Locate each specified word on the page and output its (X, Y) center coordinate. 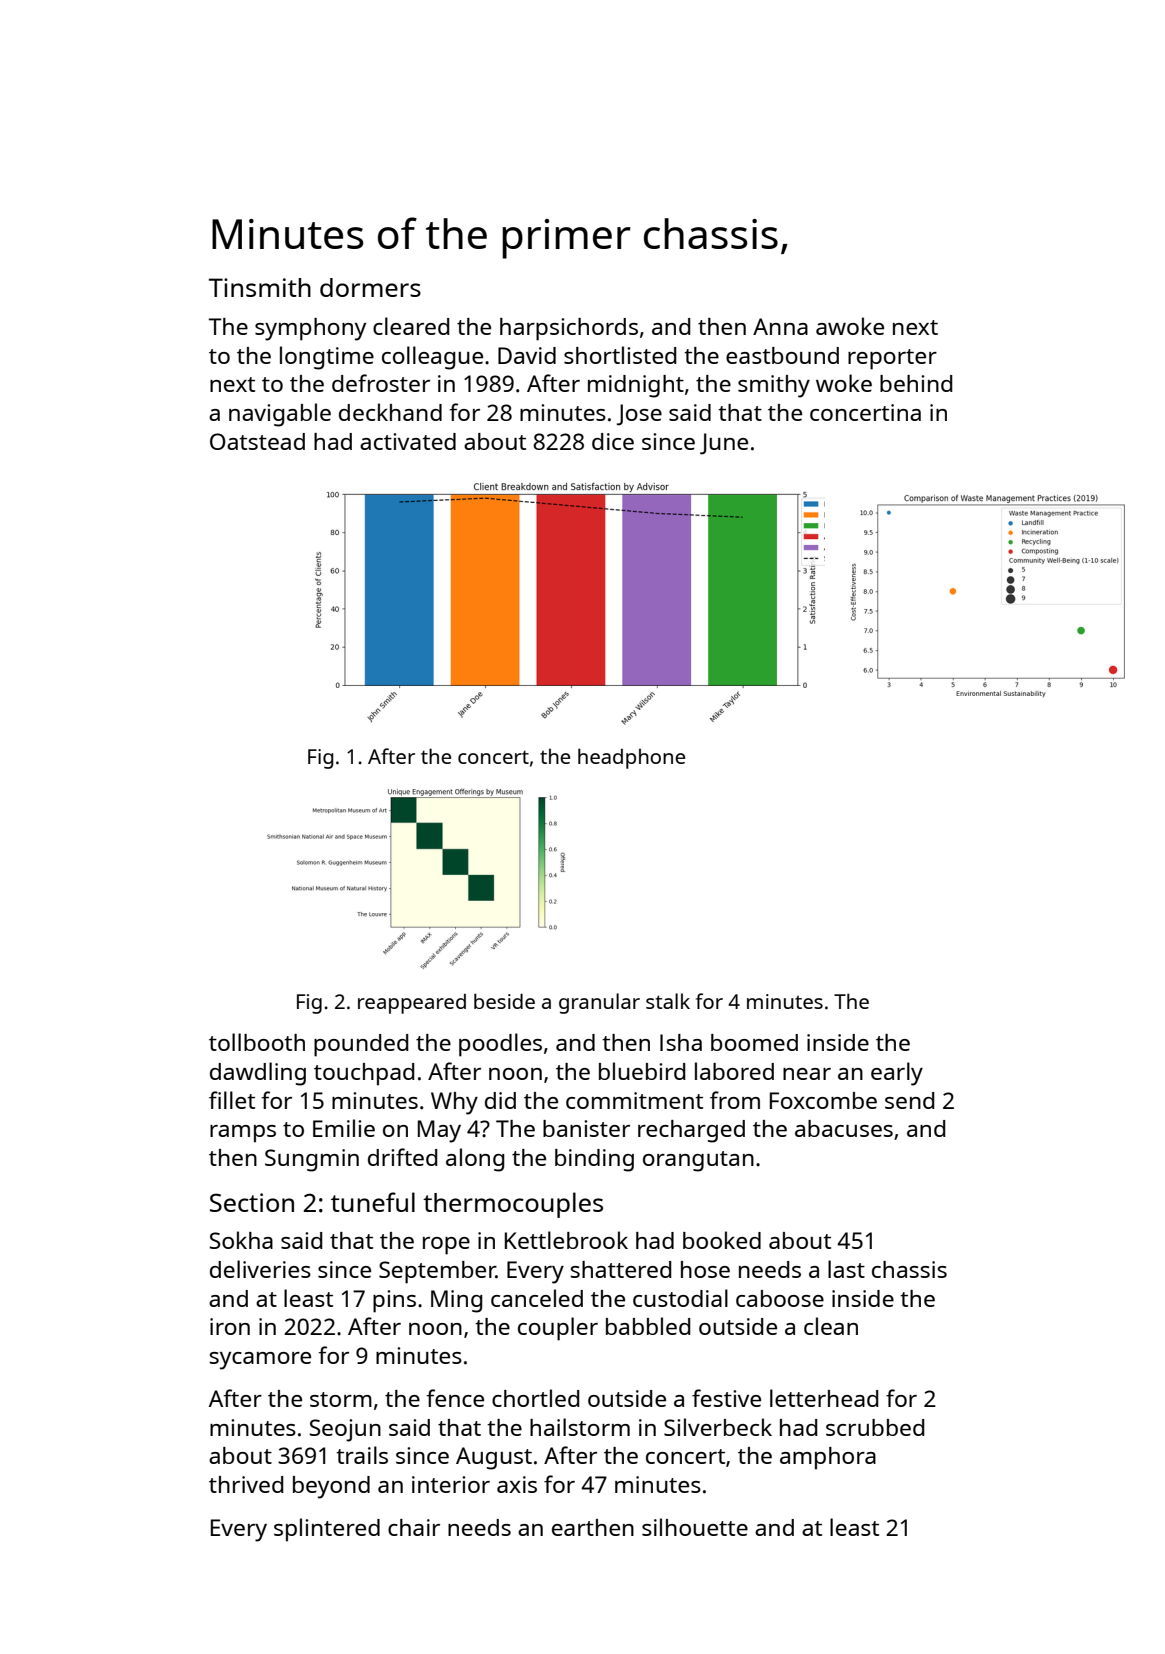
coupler (558, 1329)
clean (831, 1326)
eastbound (782, 355)
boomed (754, 1042)
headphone (631, 758)
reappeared (412, 1004)
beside (504, 1001)
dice (613, 441)
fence (455, 1398)
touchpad (364, 1074)
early (897, 1074)
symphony (310, 329)
